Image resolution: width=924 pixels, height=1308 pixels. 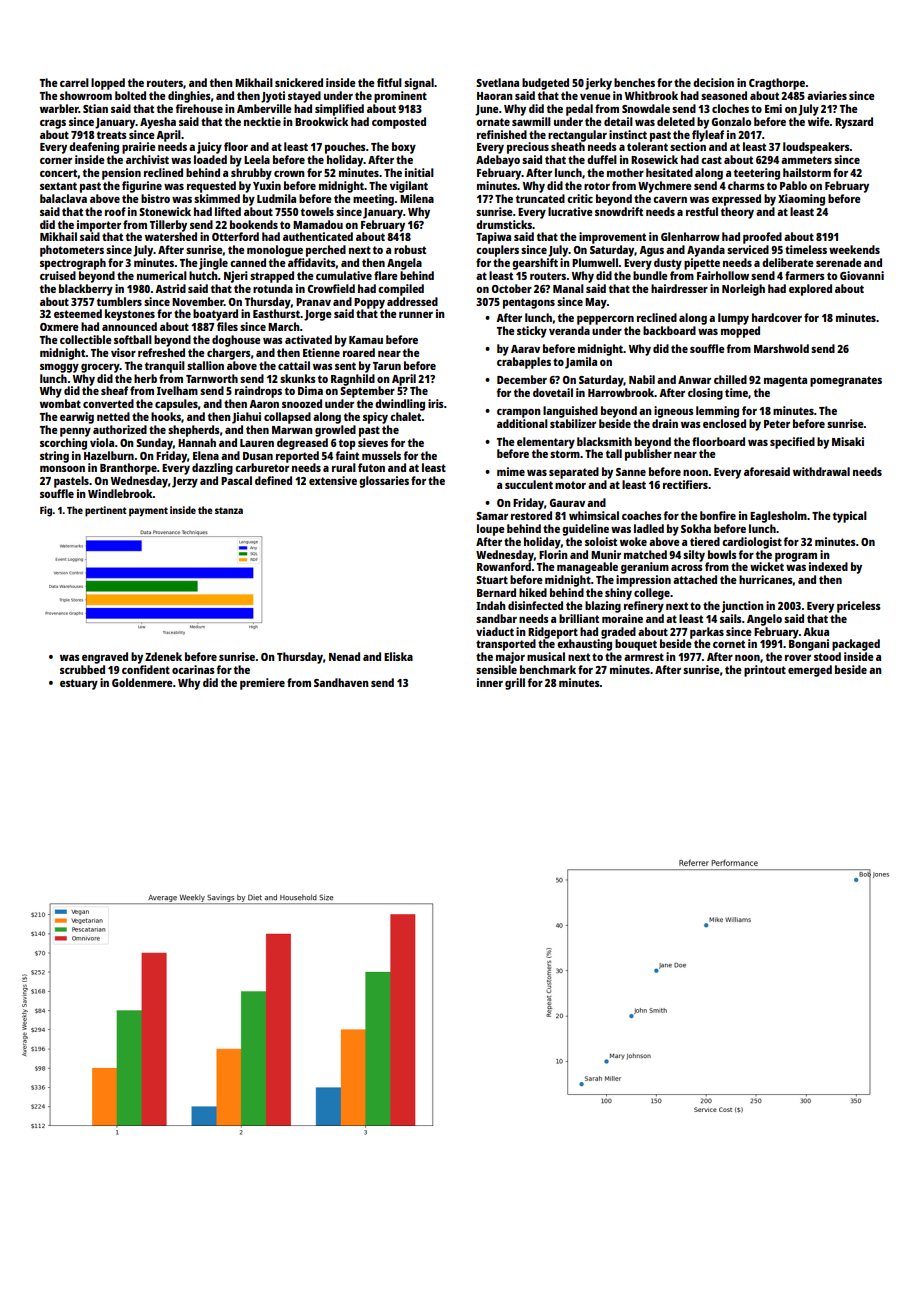 I want to click on ornate, so click(x=493, y=122).
